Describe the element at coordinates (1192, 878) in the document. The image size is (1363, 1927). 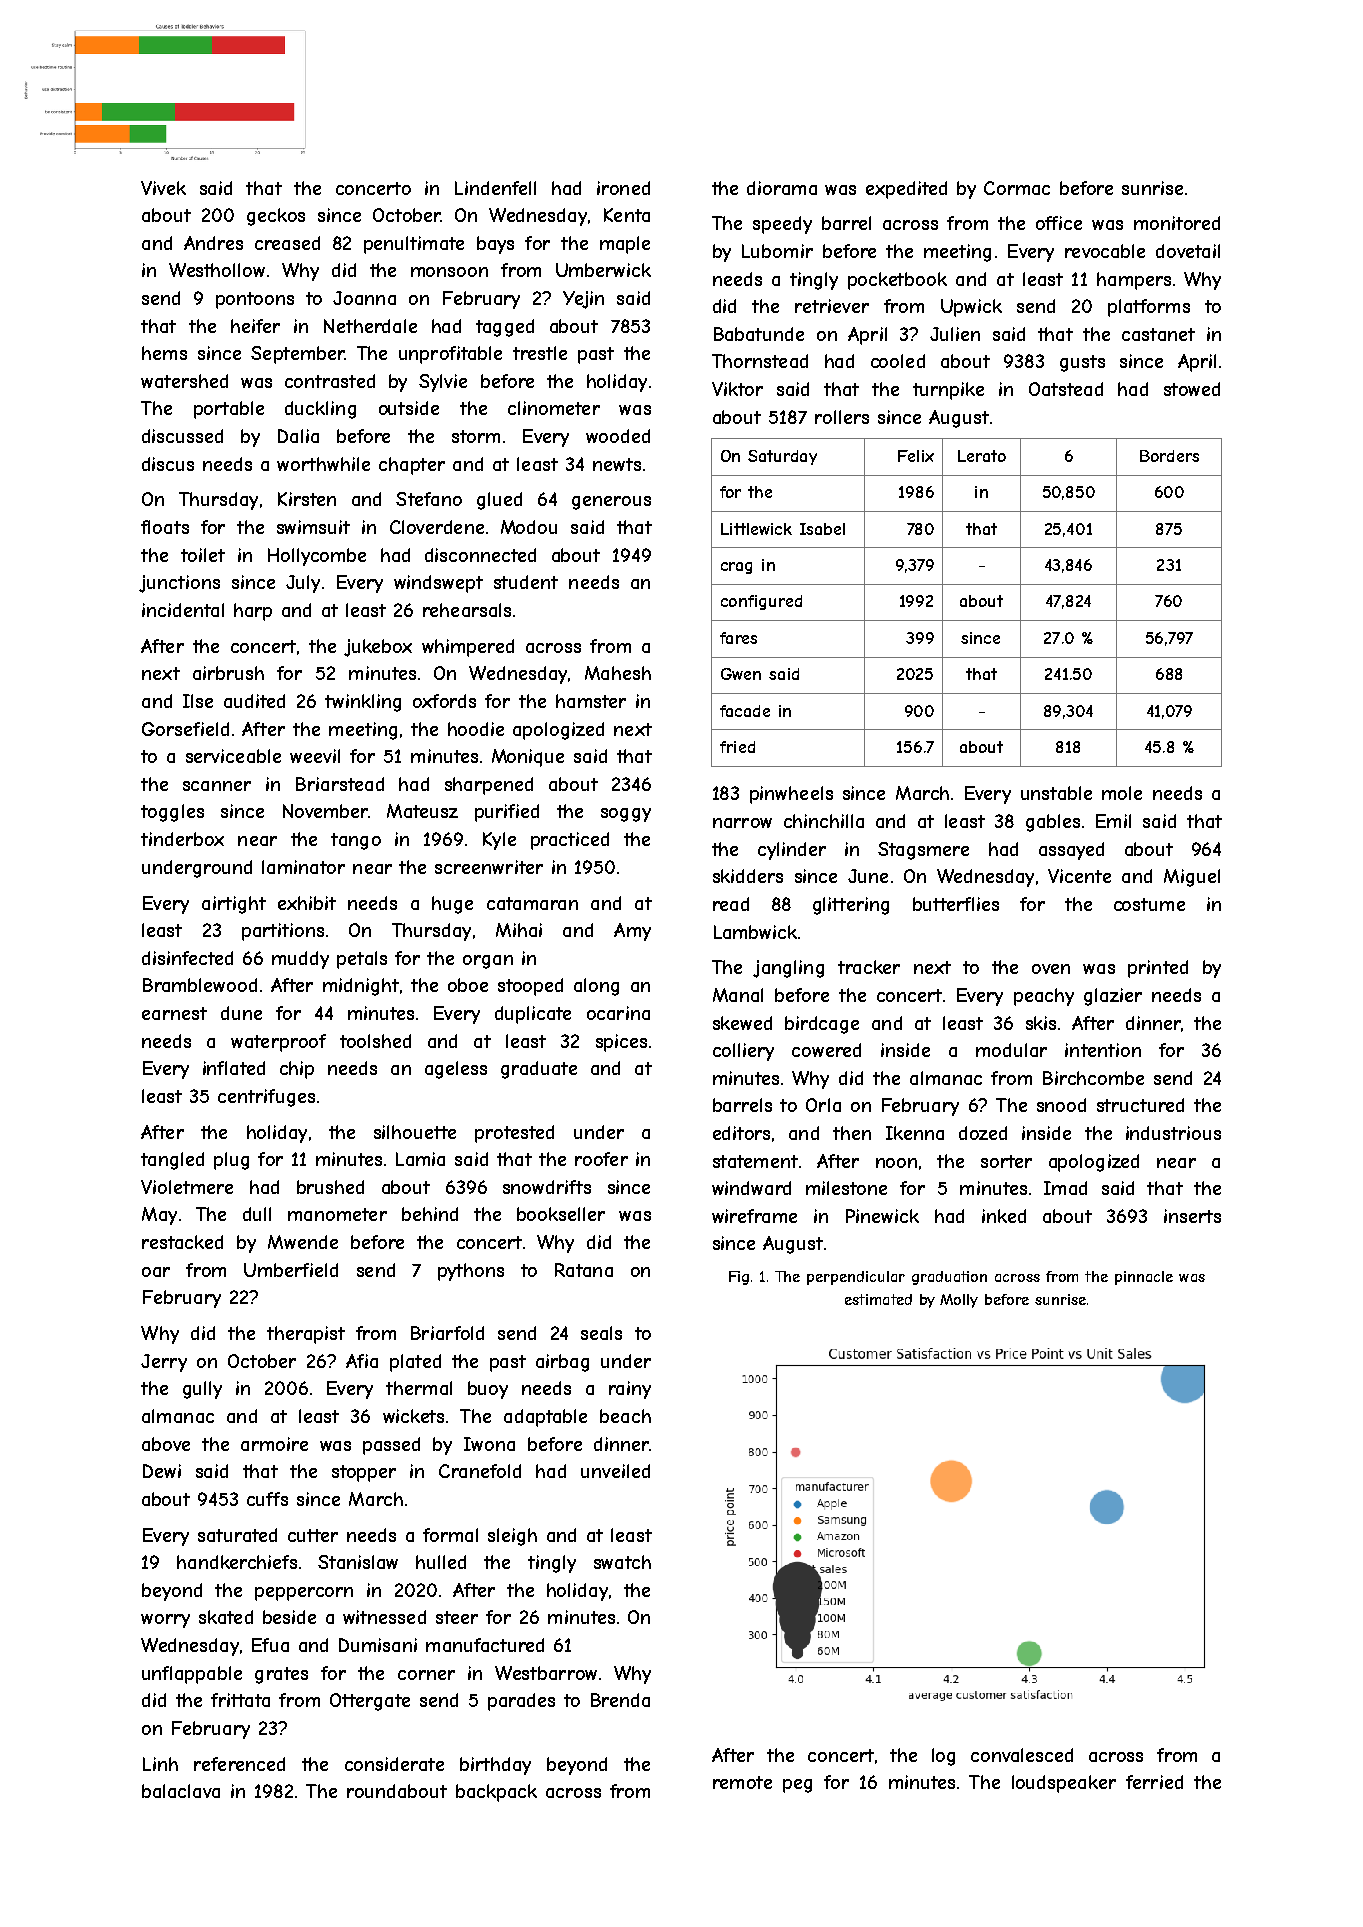
I see `Miguel` at that location.
